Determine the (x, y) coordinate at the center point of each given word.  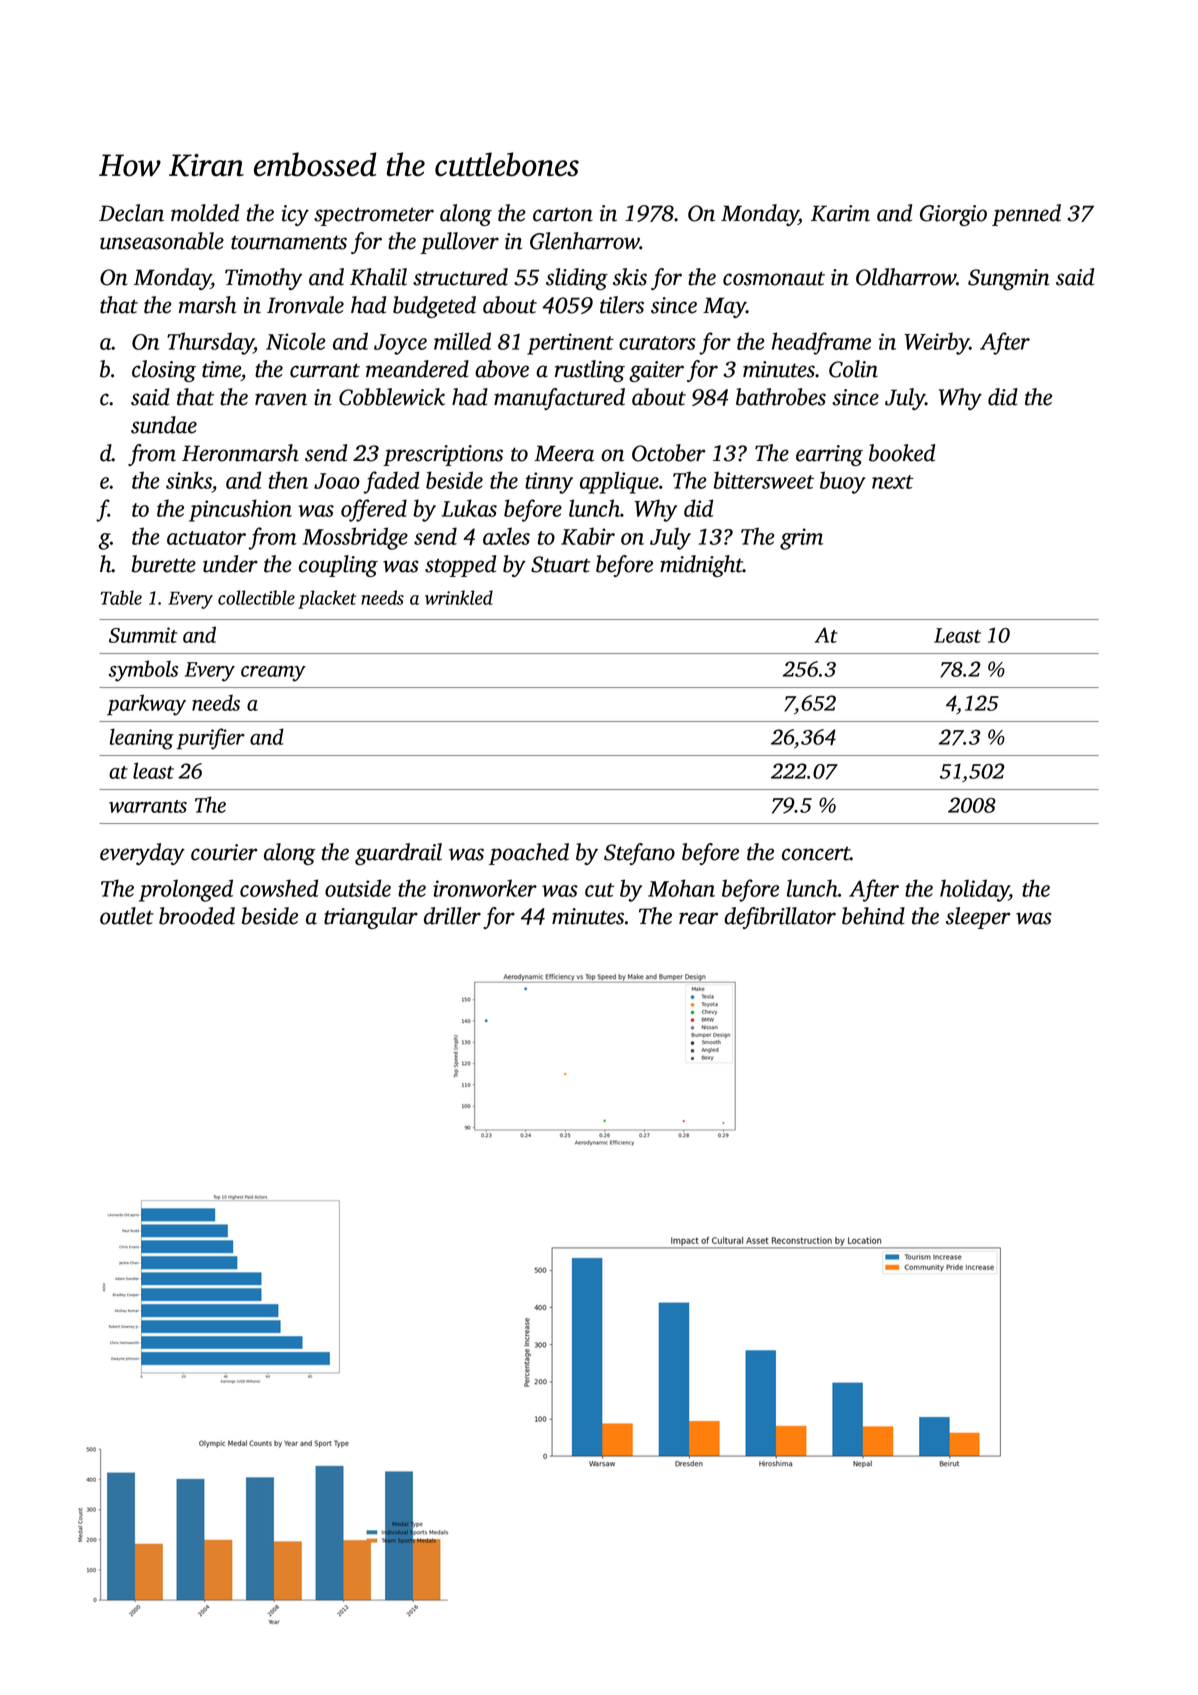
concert (816, 853)
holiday (974, 890)
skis (630, 277)
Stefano (639, 854)
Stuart (560, 564)
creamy (273, 674)
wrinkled (459, 597)
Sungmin (1009, 279)
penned (1026, 215)
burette (164, 564)
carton (563, 214)
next (892, 482)
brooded (197, 916)
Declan (131, 213)
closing (164, 371)
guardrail (398, 854)
